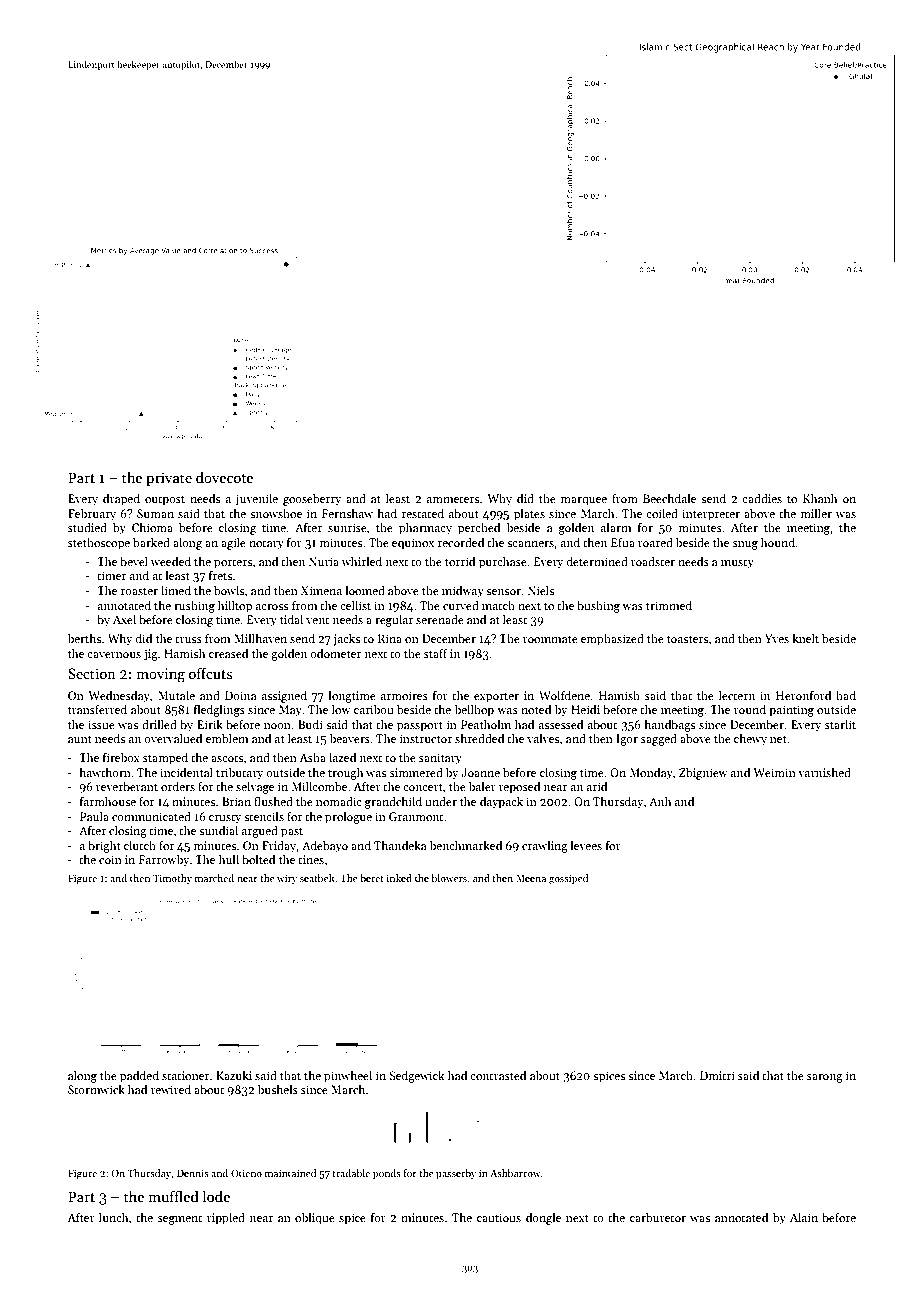  I want to click on restated, so click(423, 513).
